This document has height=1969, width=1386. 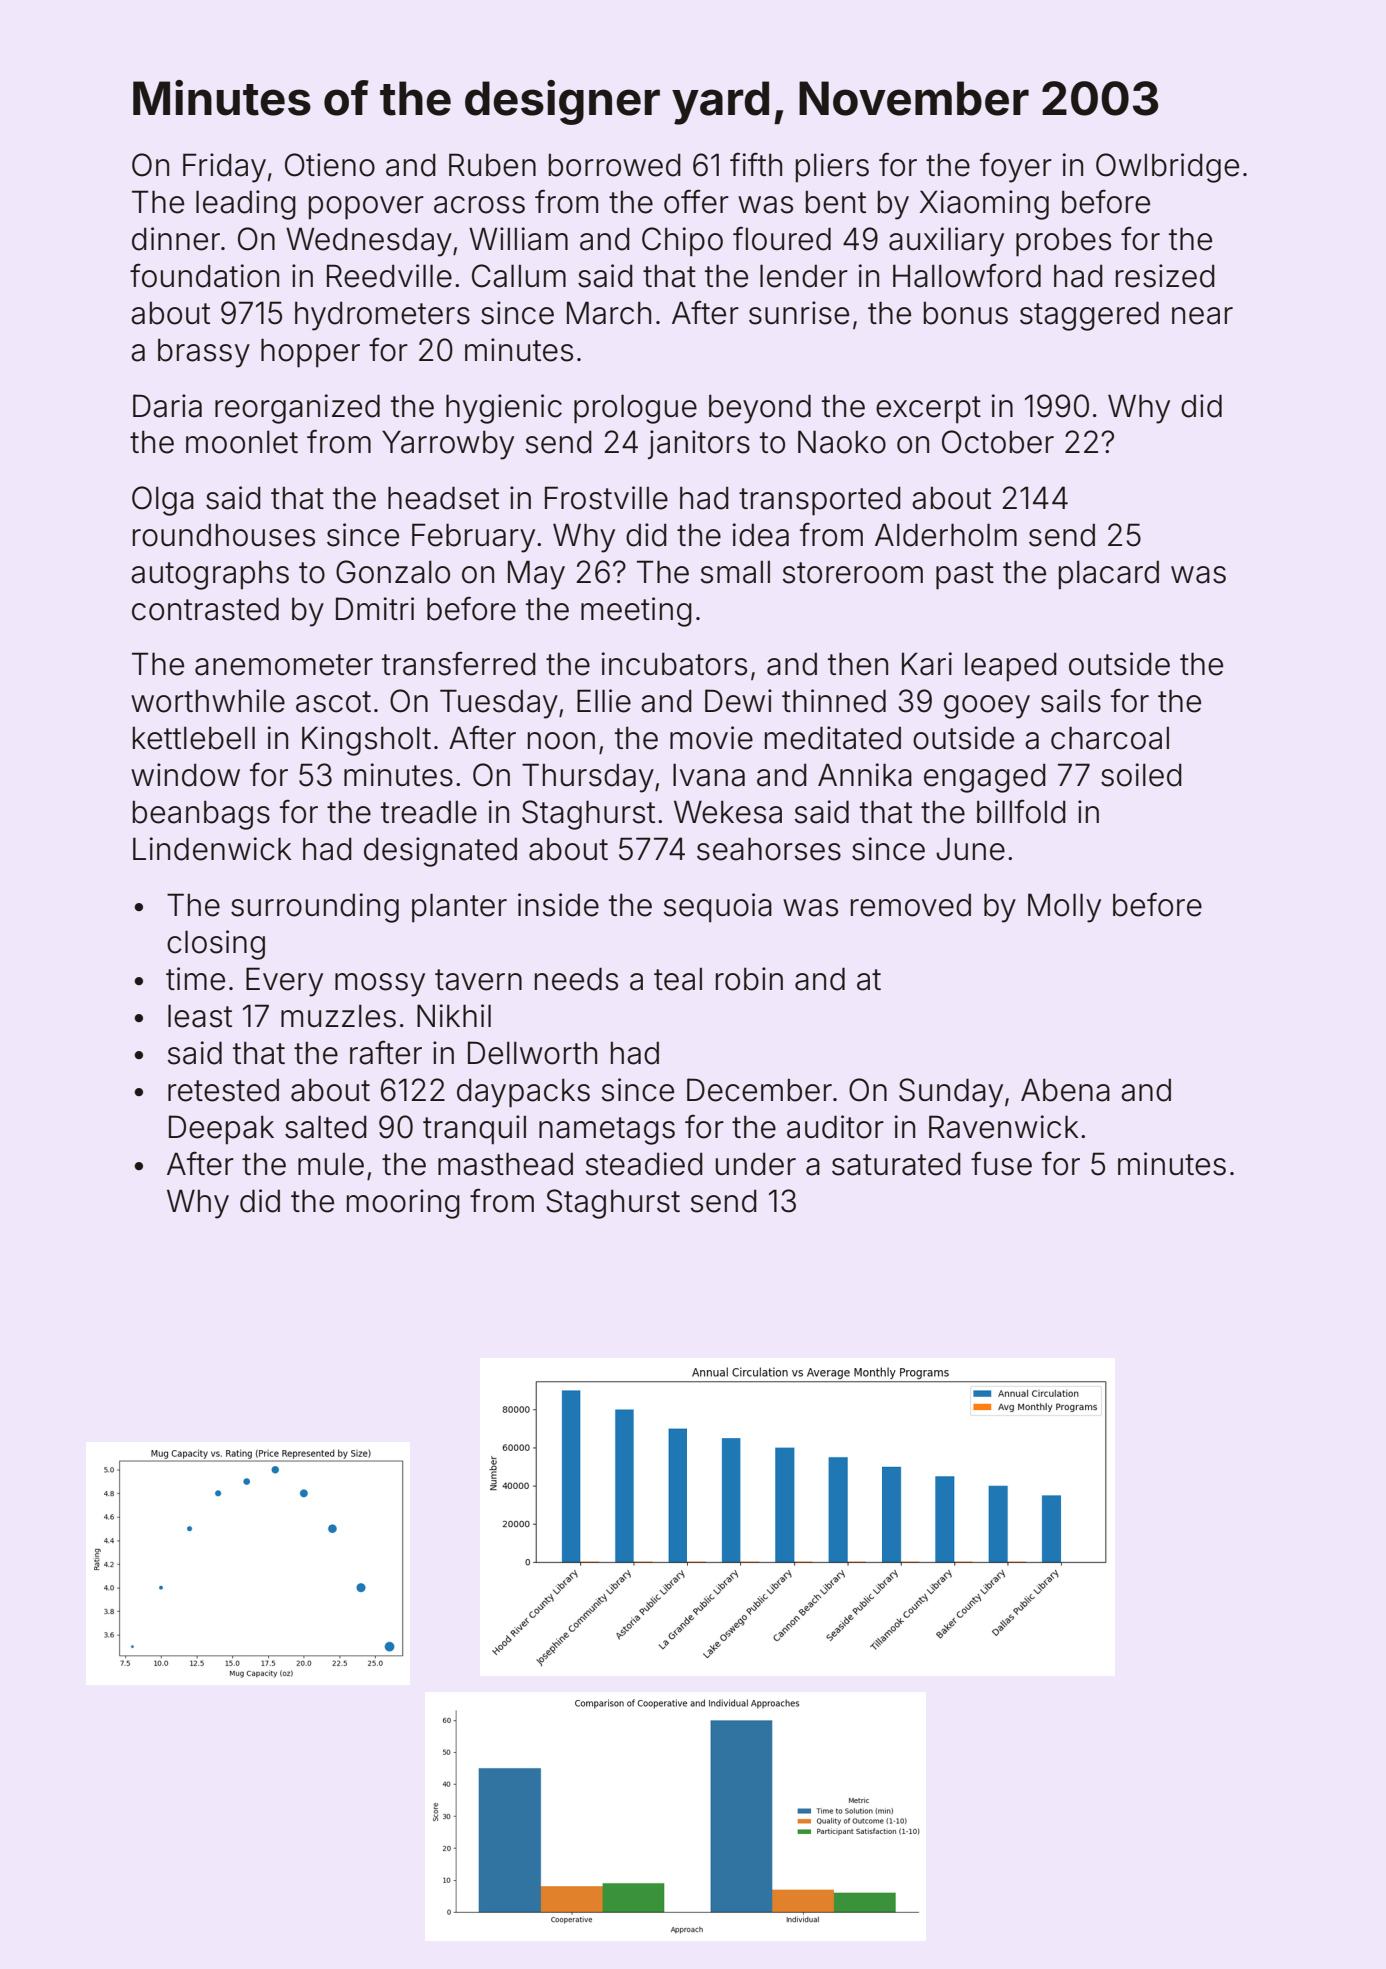 What do you see at coordinates (315, 908) in the document?
I see `surrounding` at bounding box center [315, 908].
